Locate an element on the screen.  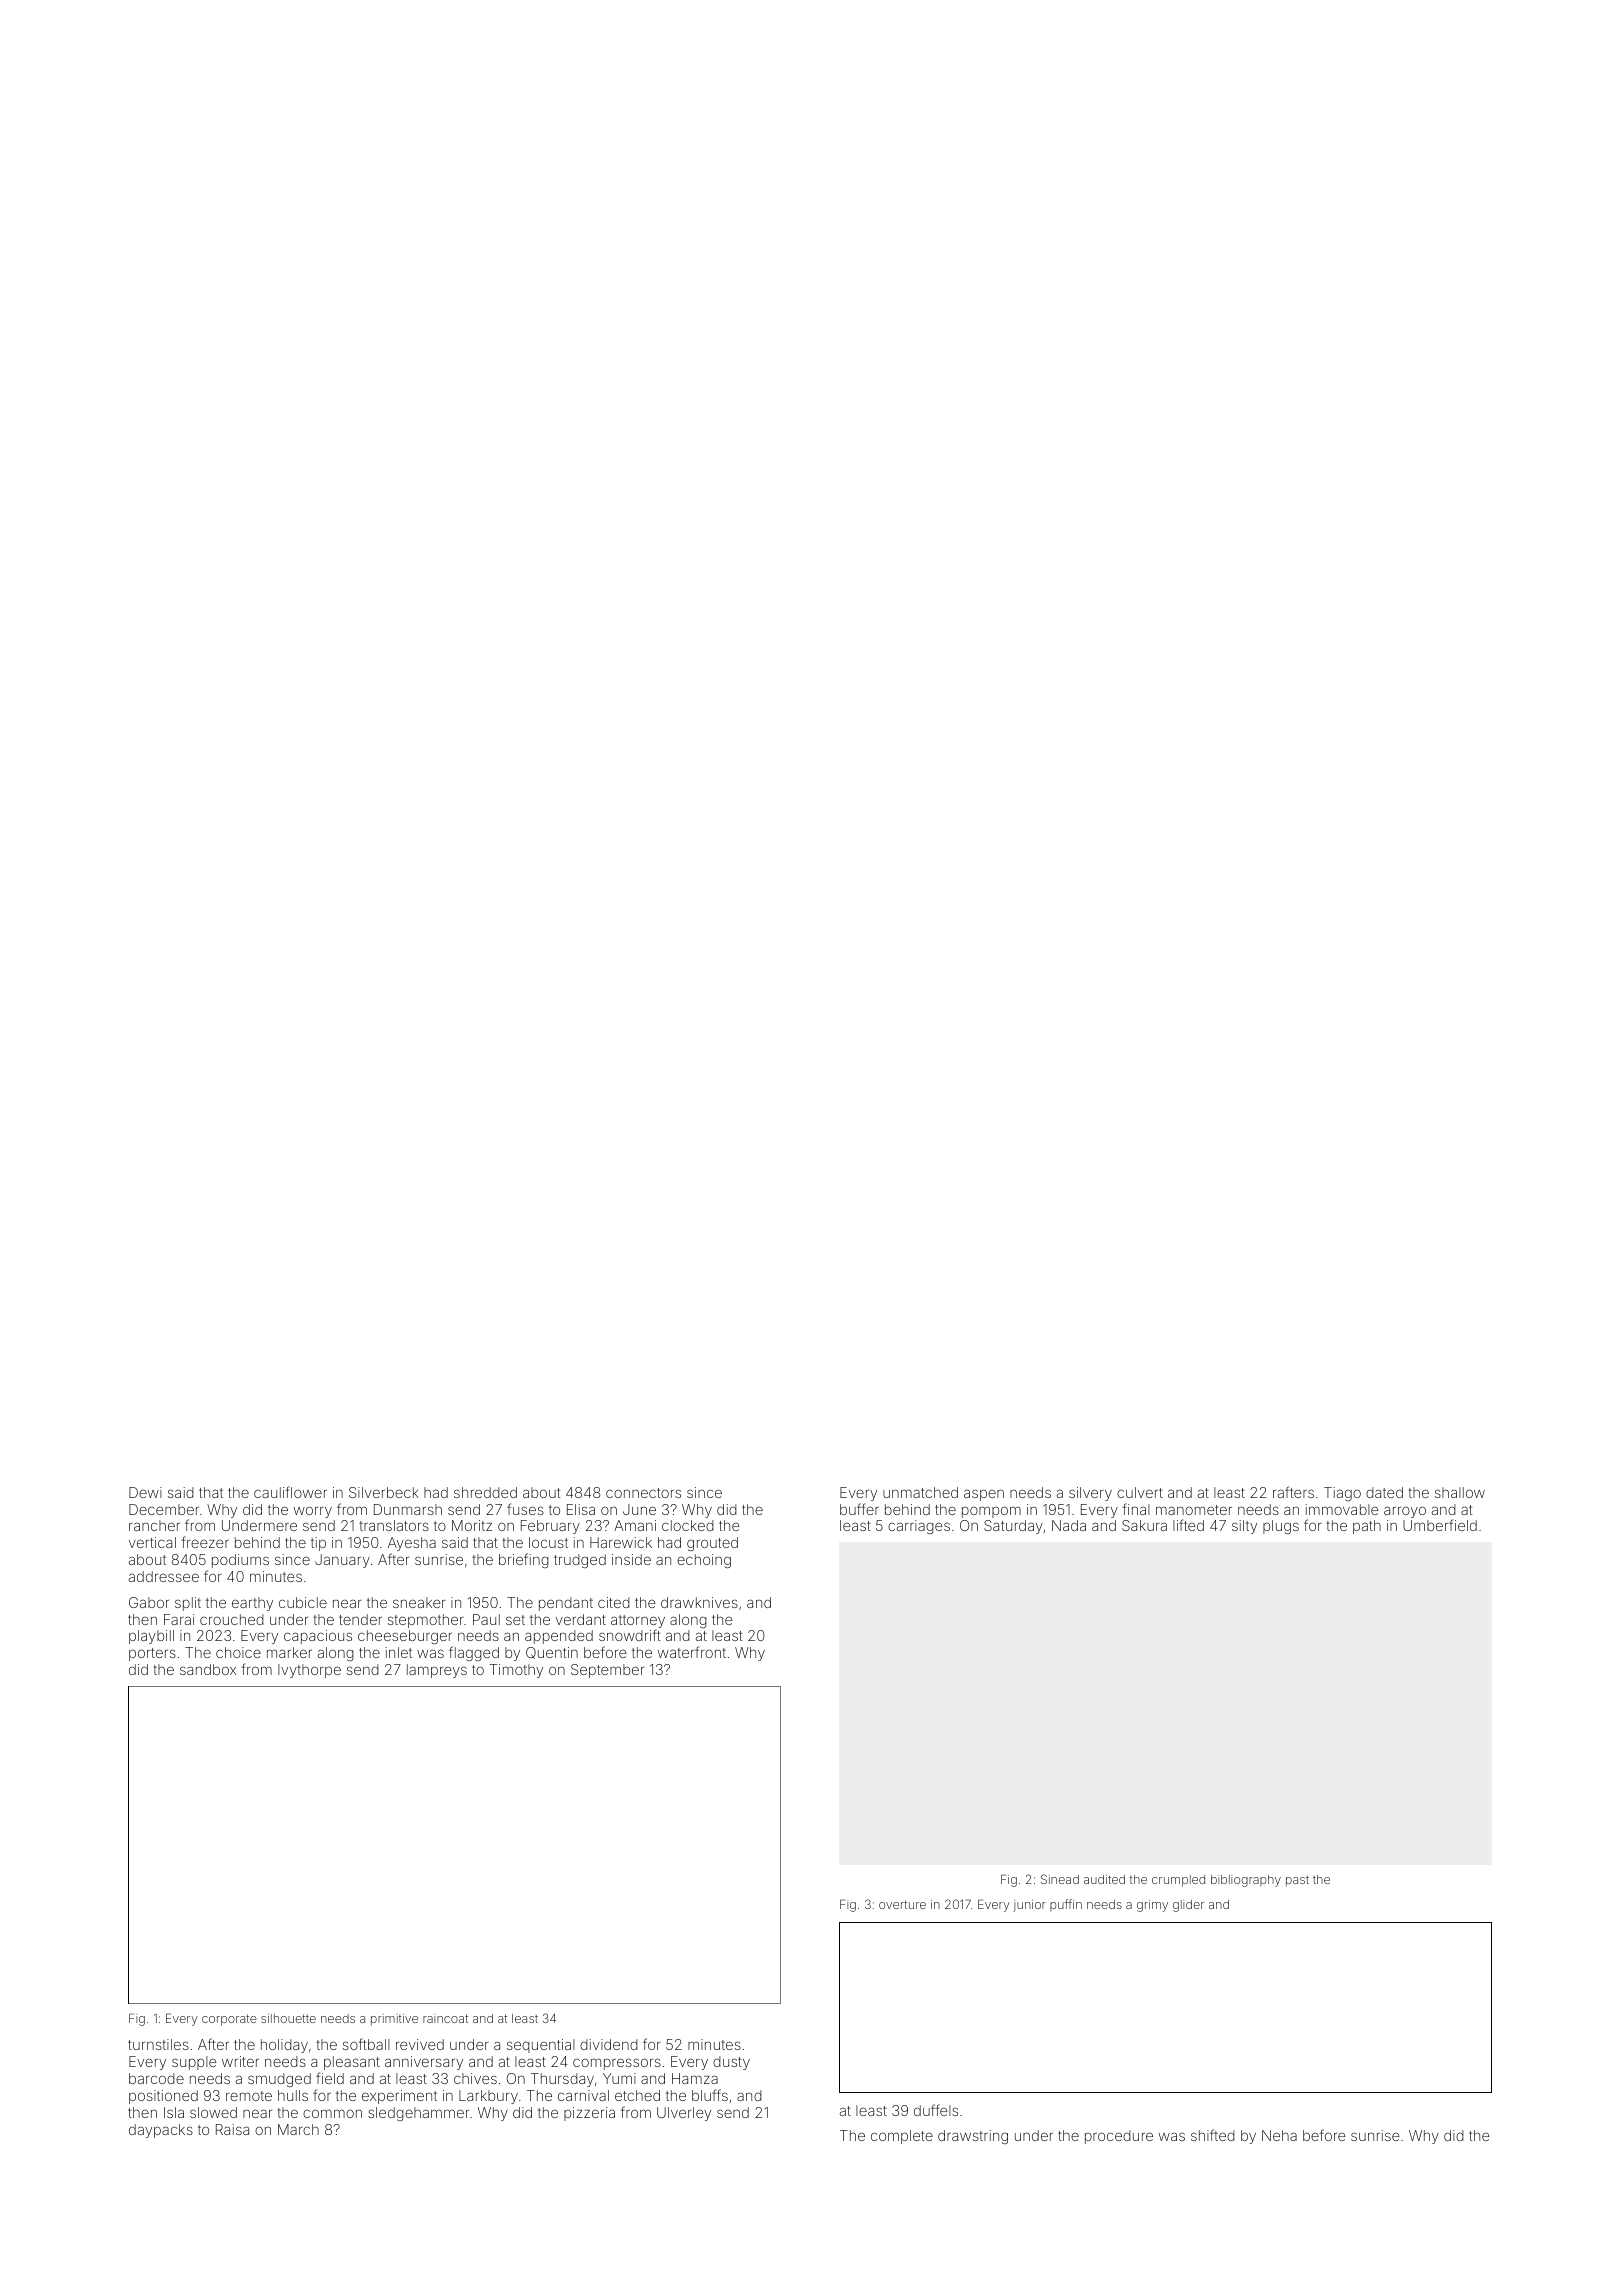
Sakura is located at coordinates (1144, 1525).
